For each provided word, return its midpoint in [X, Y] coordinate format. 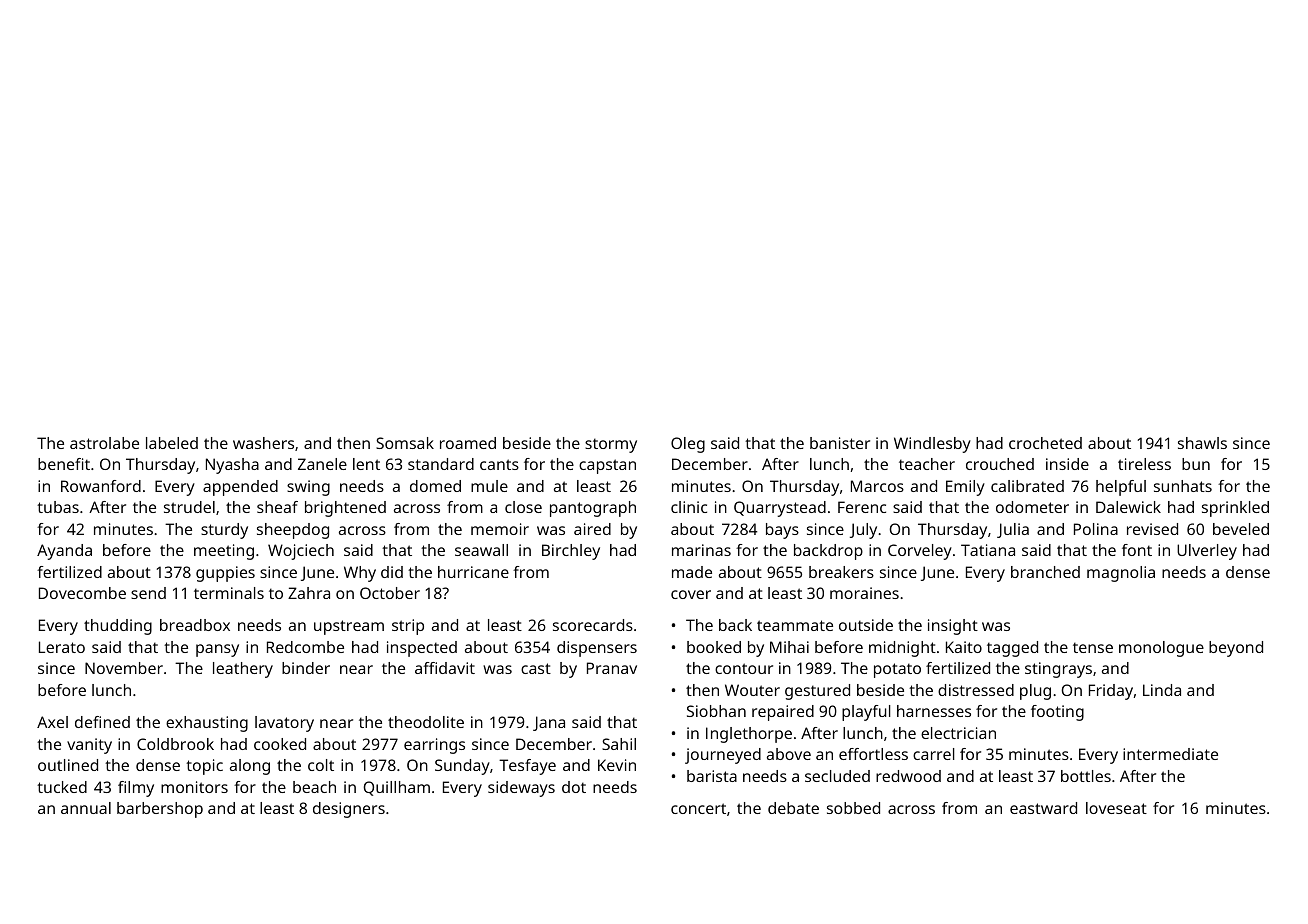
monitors [194, 787]
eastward [1043, 808]
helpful [1121, 488]
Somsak [405, 443]
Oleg [688, 445]
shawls [1202, 443]
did [392, 572]
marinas [701, 550]
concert [698, 808]
